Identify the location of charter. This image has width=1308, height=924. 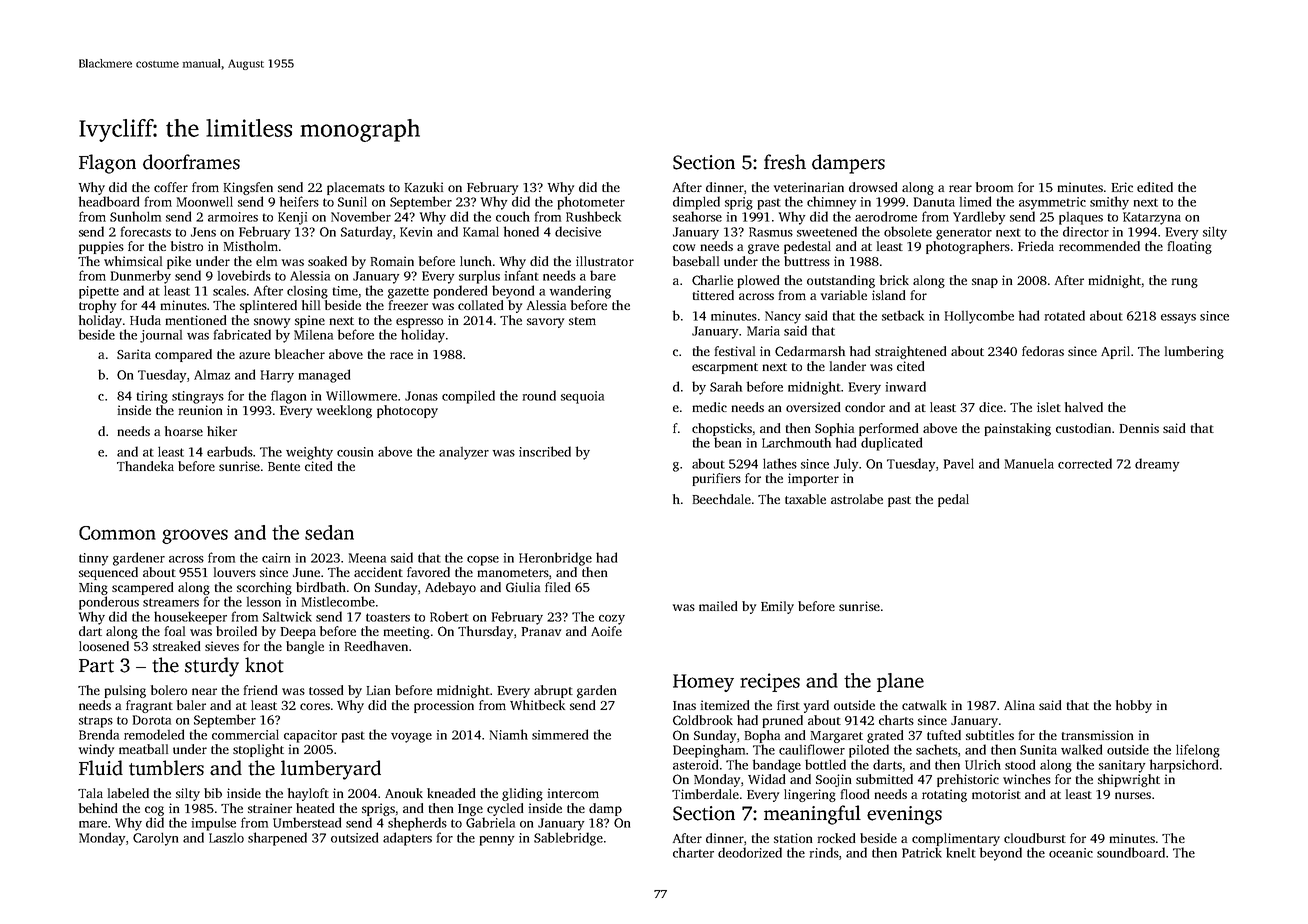
(693, 852).
